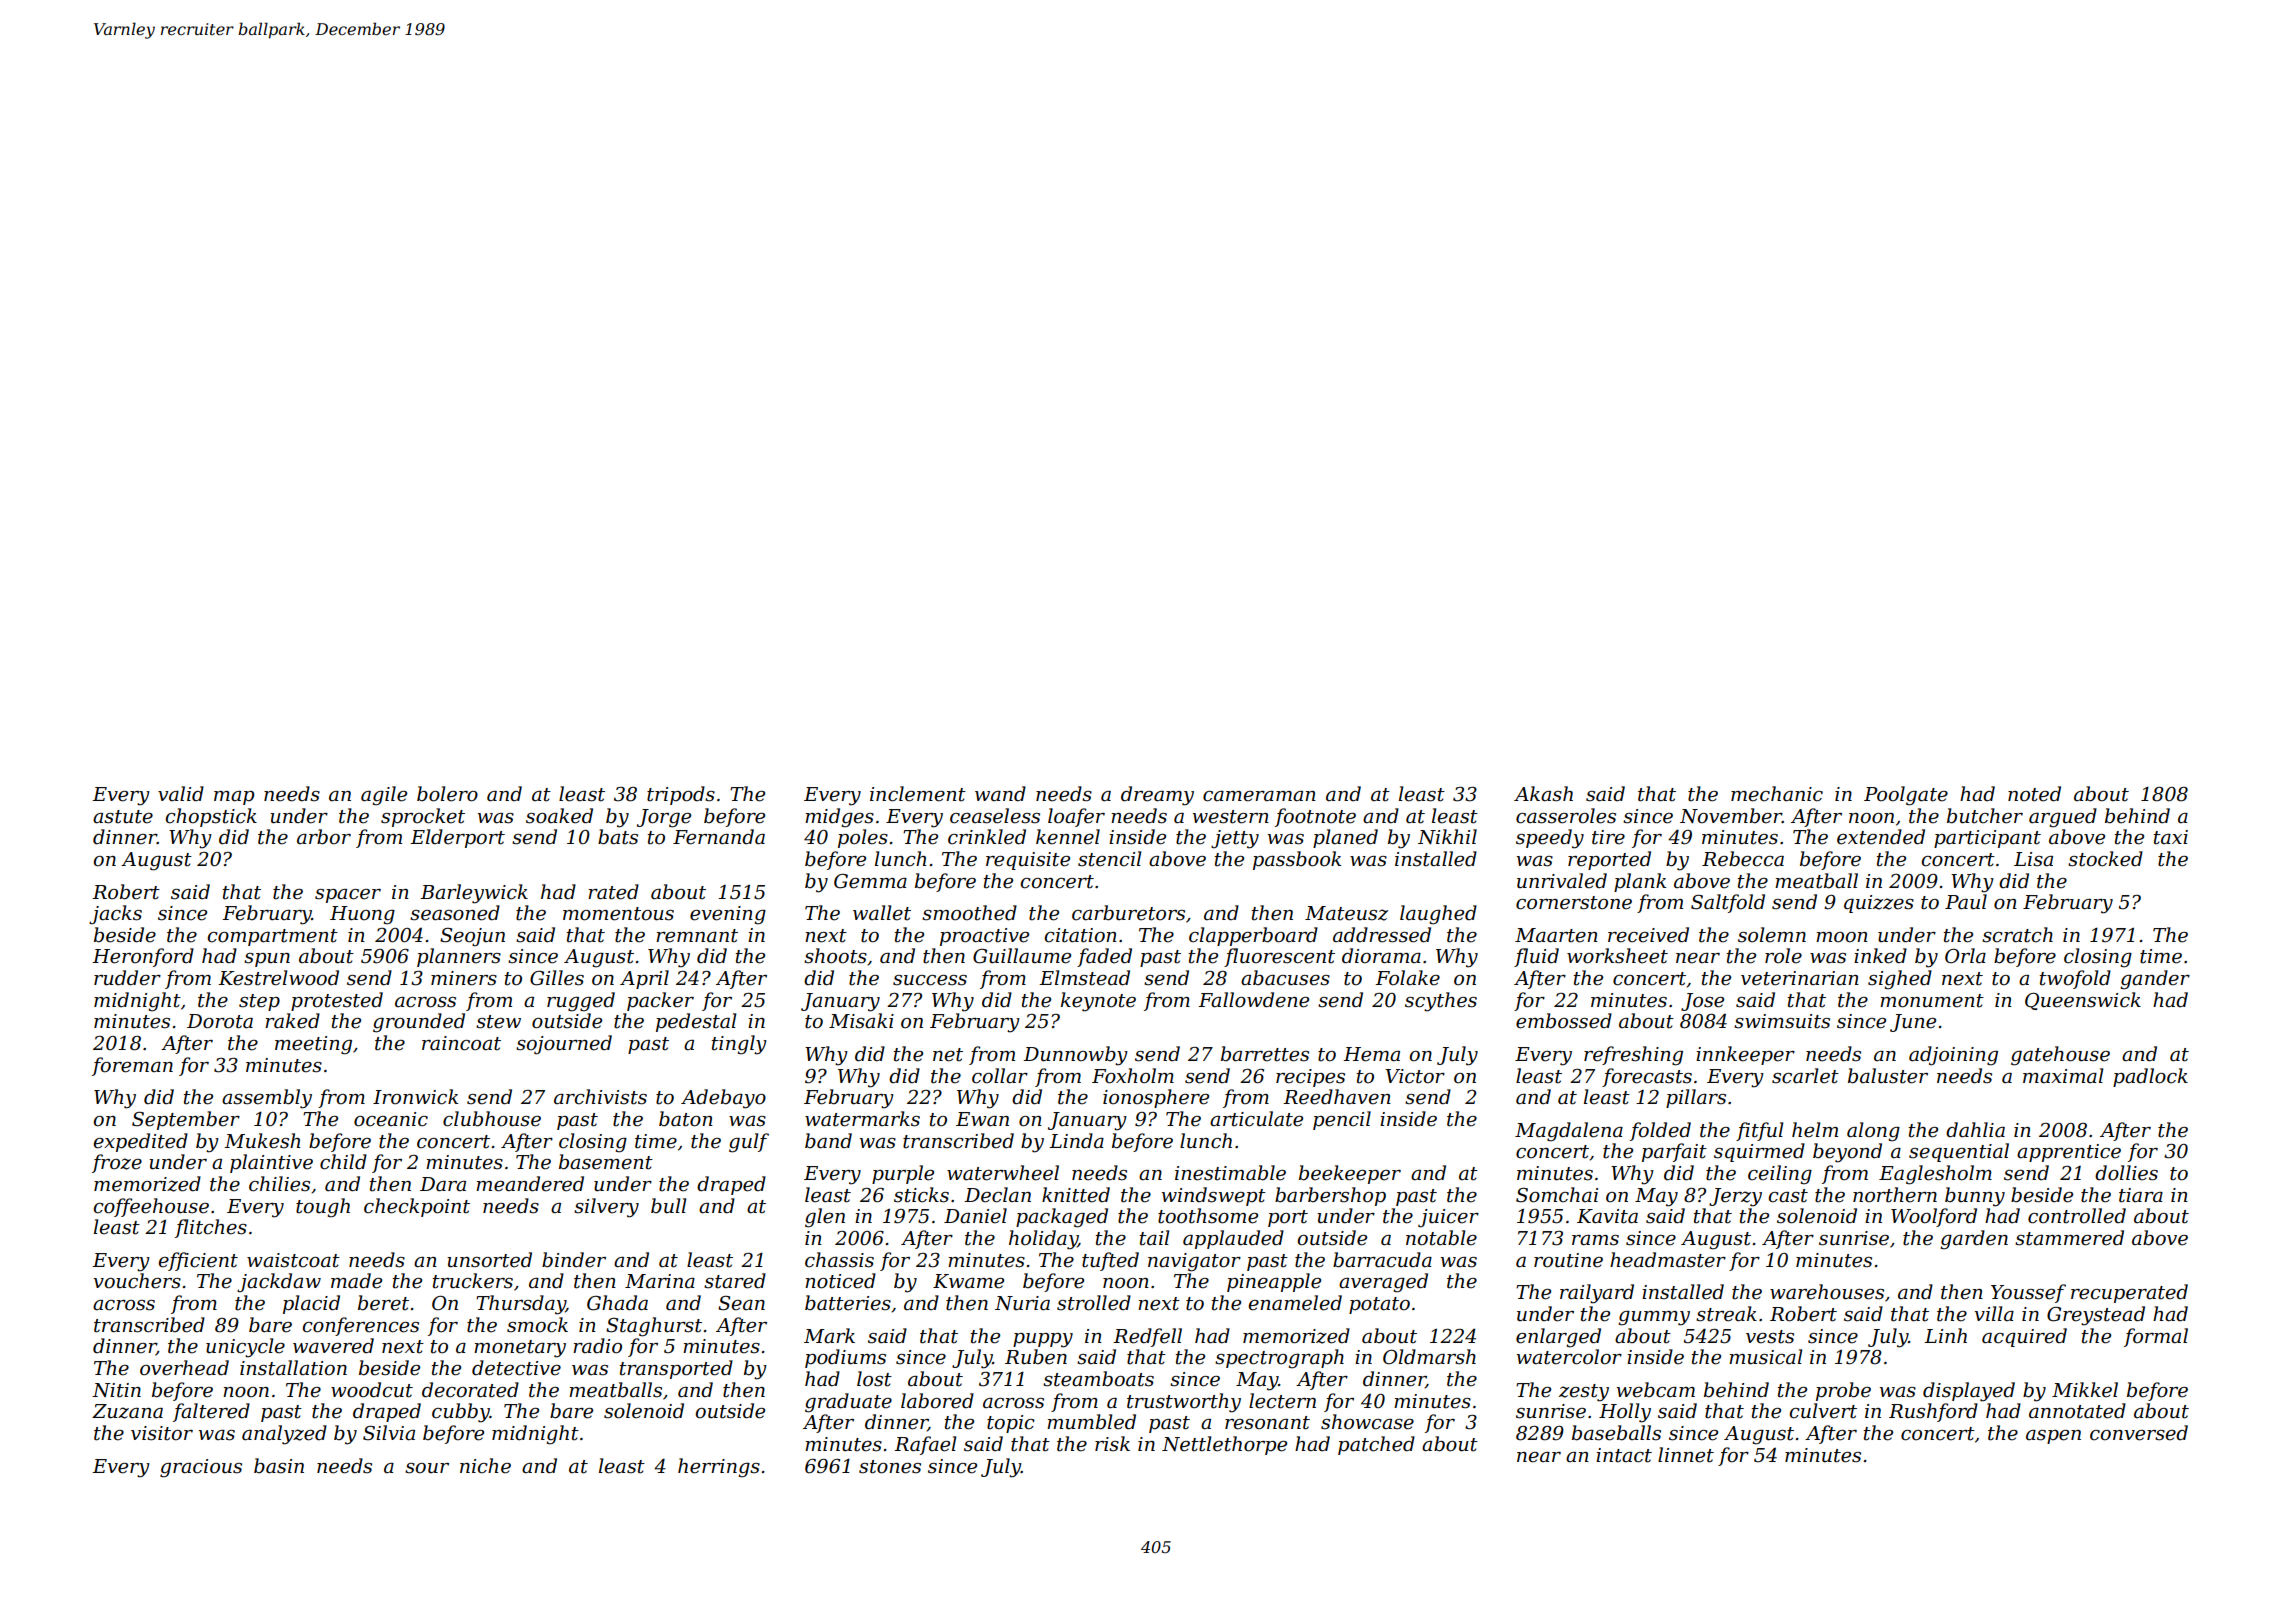  I want to click on taxi, so click(2170, 837).
